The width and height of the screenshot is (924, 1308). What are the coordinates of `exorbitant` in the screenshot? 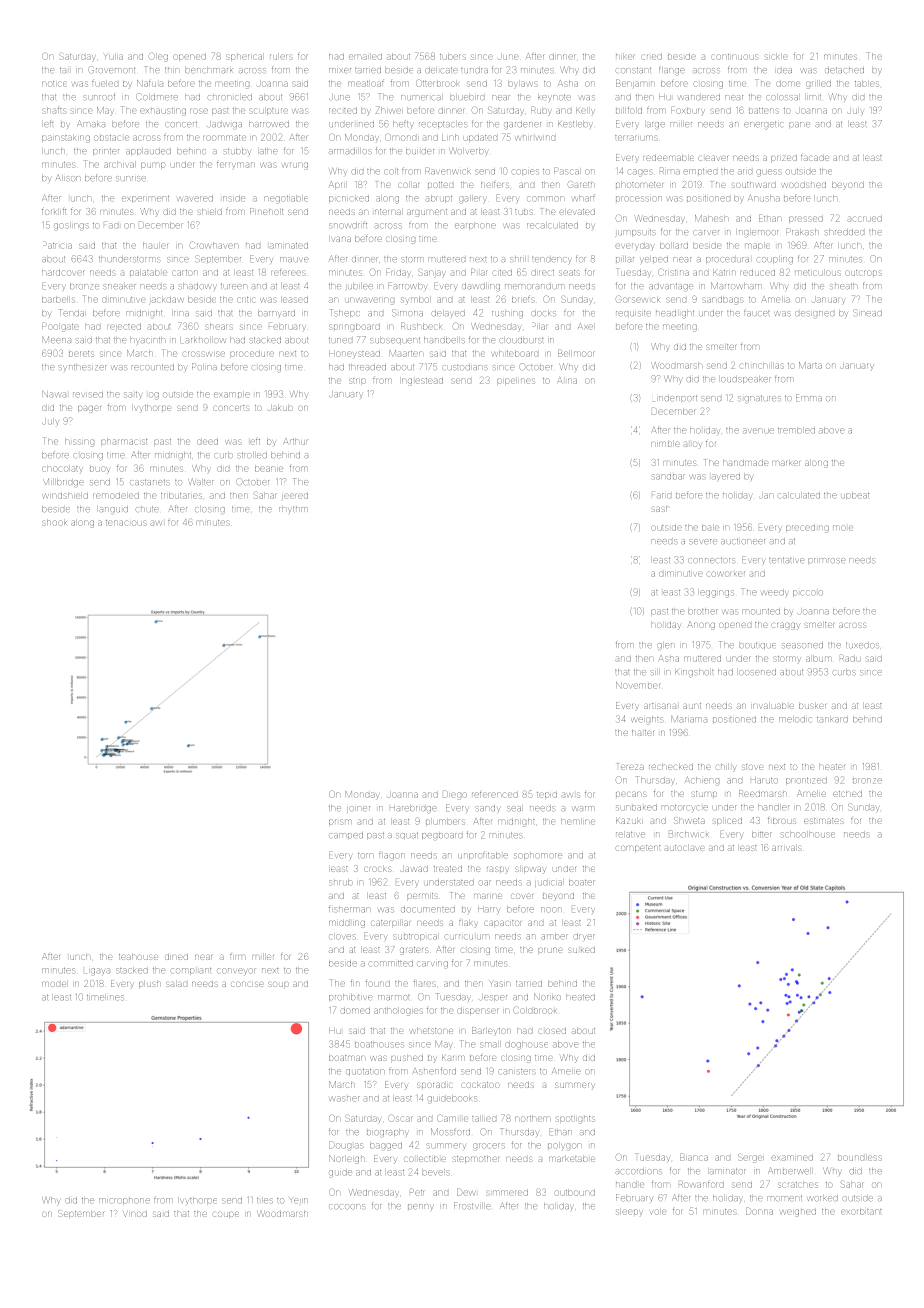 It's located at (861, 1212).
